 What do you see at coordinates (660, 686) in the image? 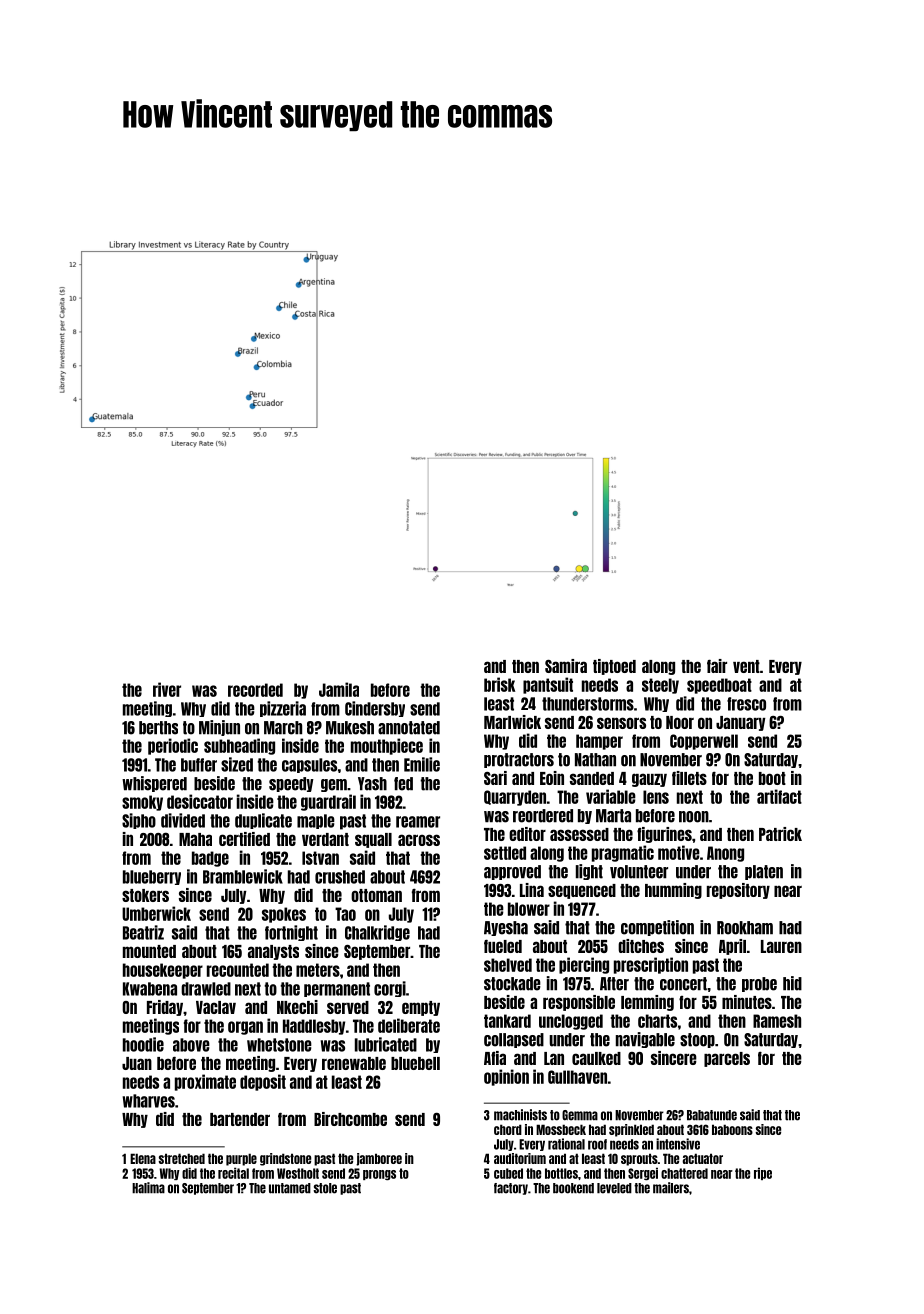
I see `steely` at bounding box center [660, 686].
